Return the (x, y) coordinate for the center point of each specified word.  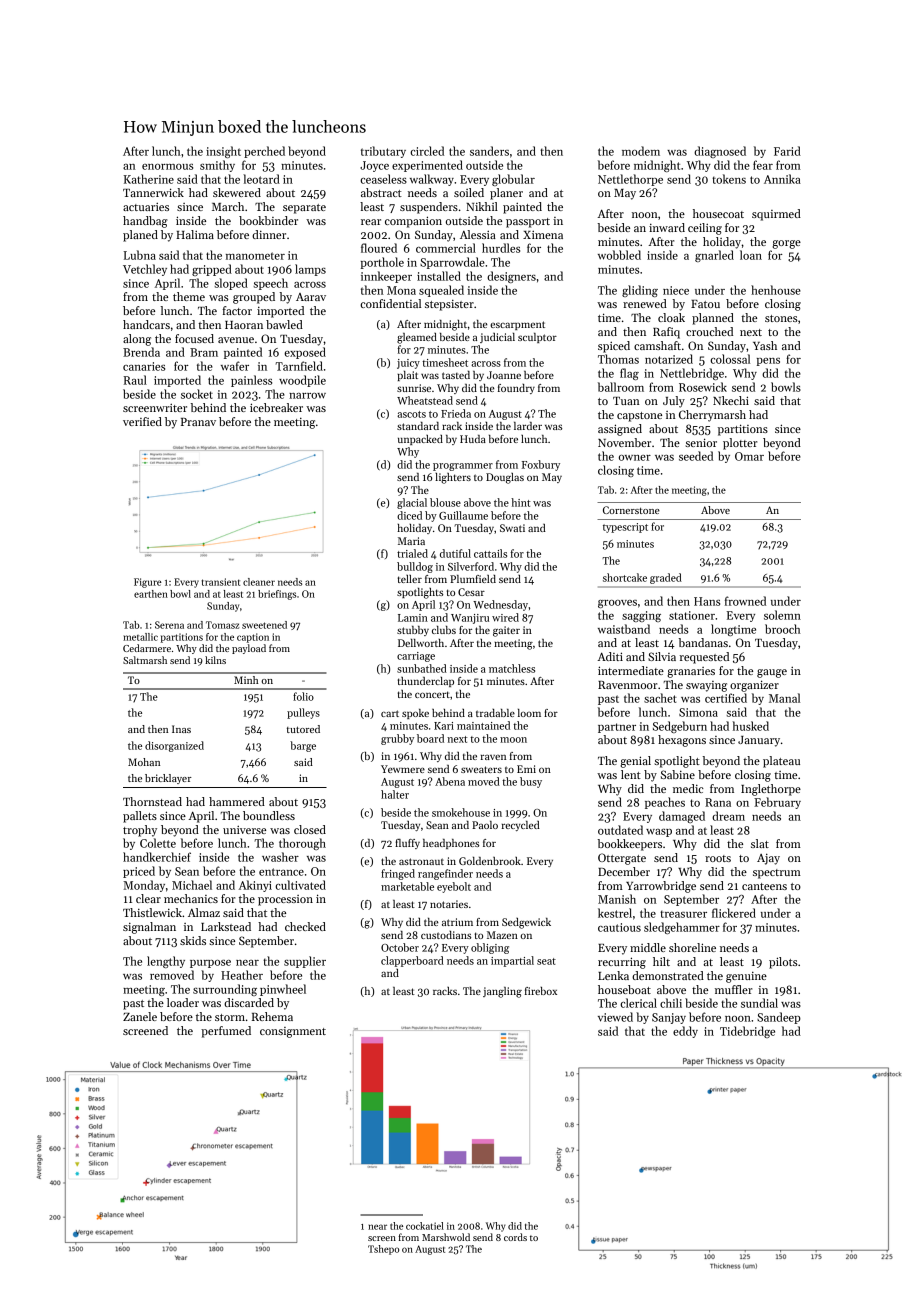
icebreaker (276, 407)
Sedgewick (526, 923)
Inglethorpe (771, 790)
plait (407, 376)
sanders (489, 151)
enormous (167, 167)
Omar (749, 456)
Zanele (140, 1016)
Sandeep (779, 1018)
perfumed (226, 1032)
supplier (305, 962)
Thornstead (152, 801)
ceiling (705, 229)
